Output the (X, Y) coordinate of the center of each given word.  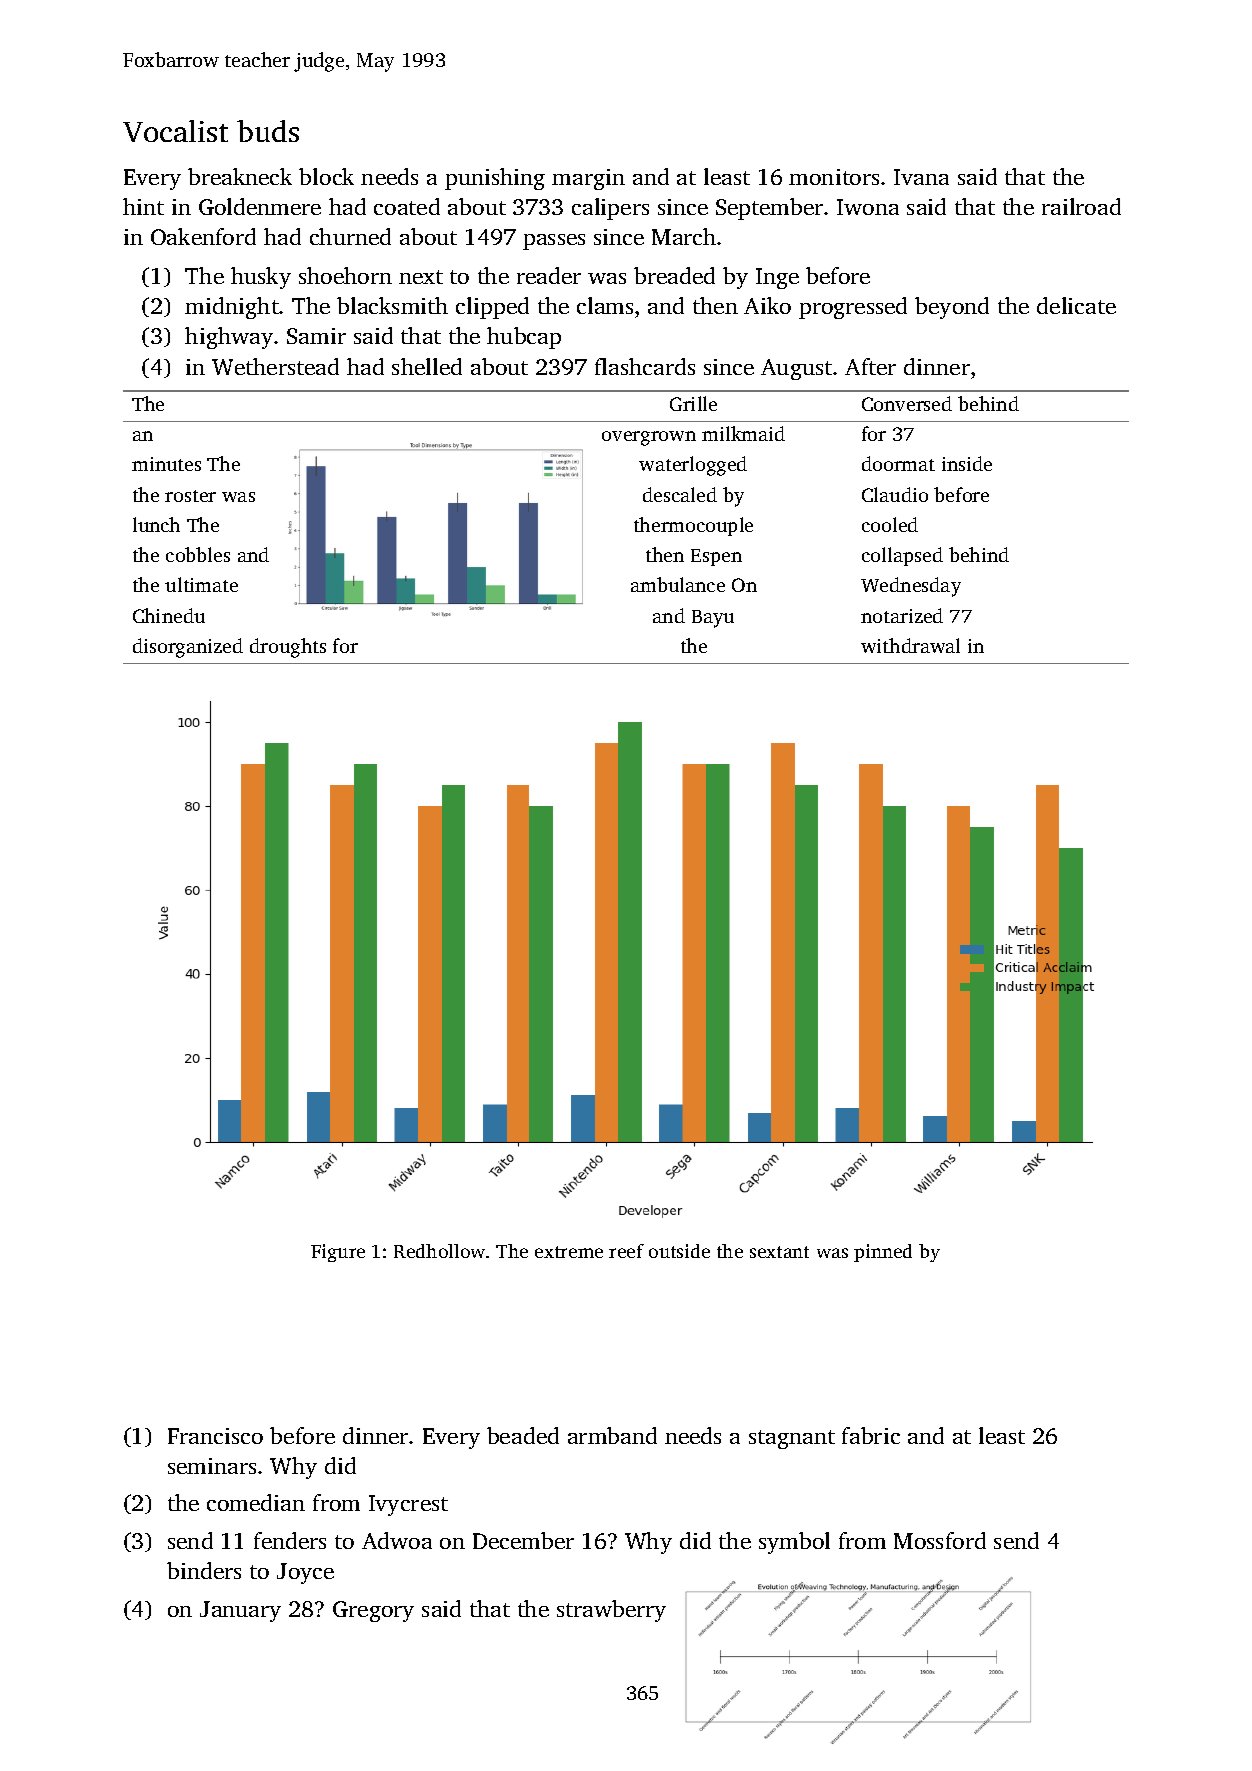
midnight (232, 308)
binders (204, 1570)
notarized (902, 615)
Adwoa (397, 1540)
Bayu (713, 619)
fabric (871, 1435)
